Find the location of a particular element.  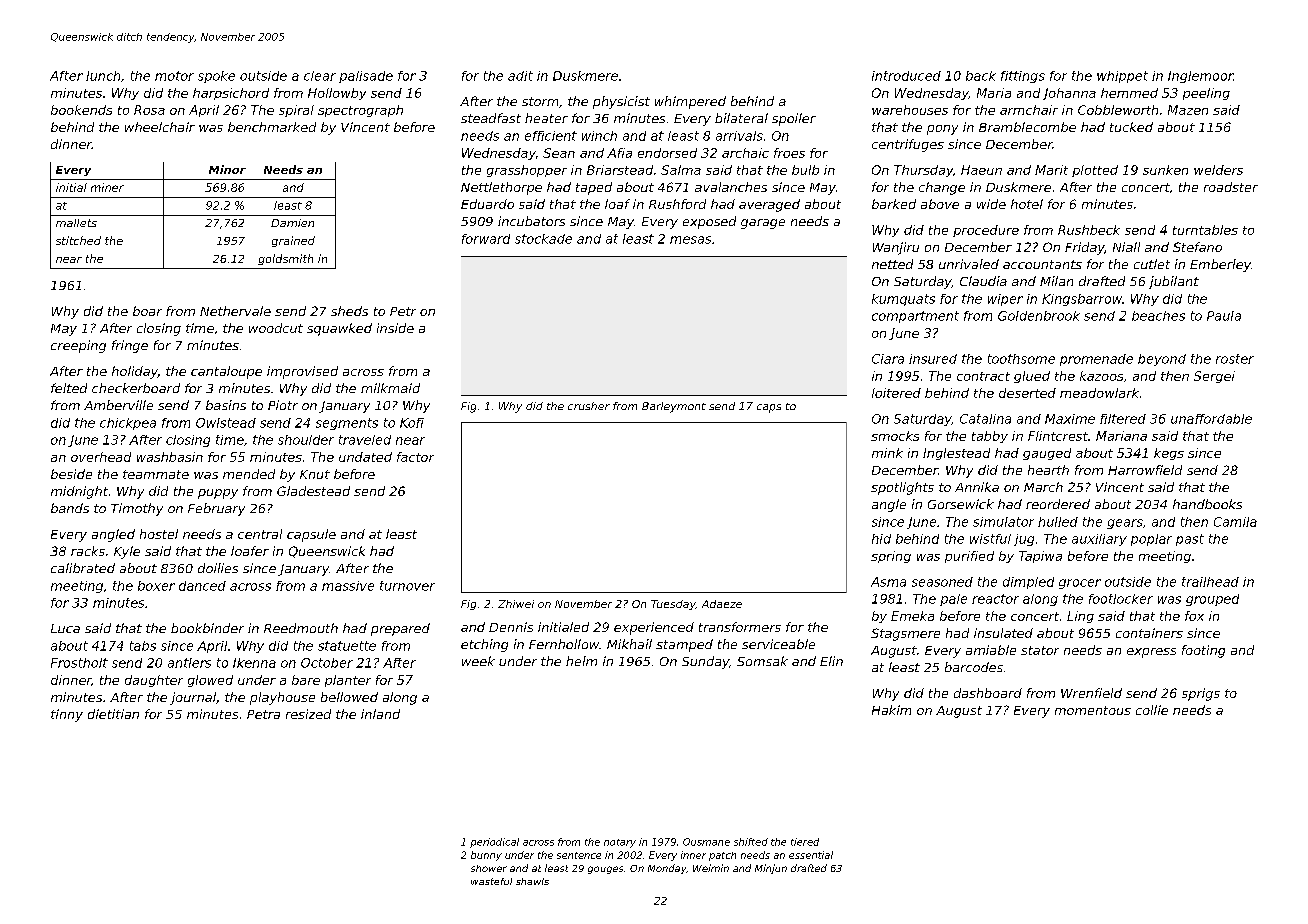

Sunday is located at coordinates (705, 662).
